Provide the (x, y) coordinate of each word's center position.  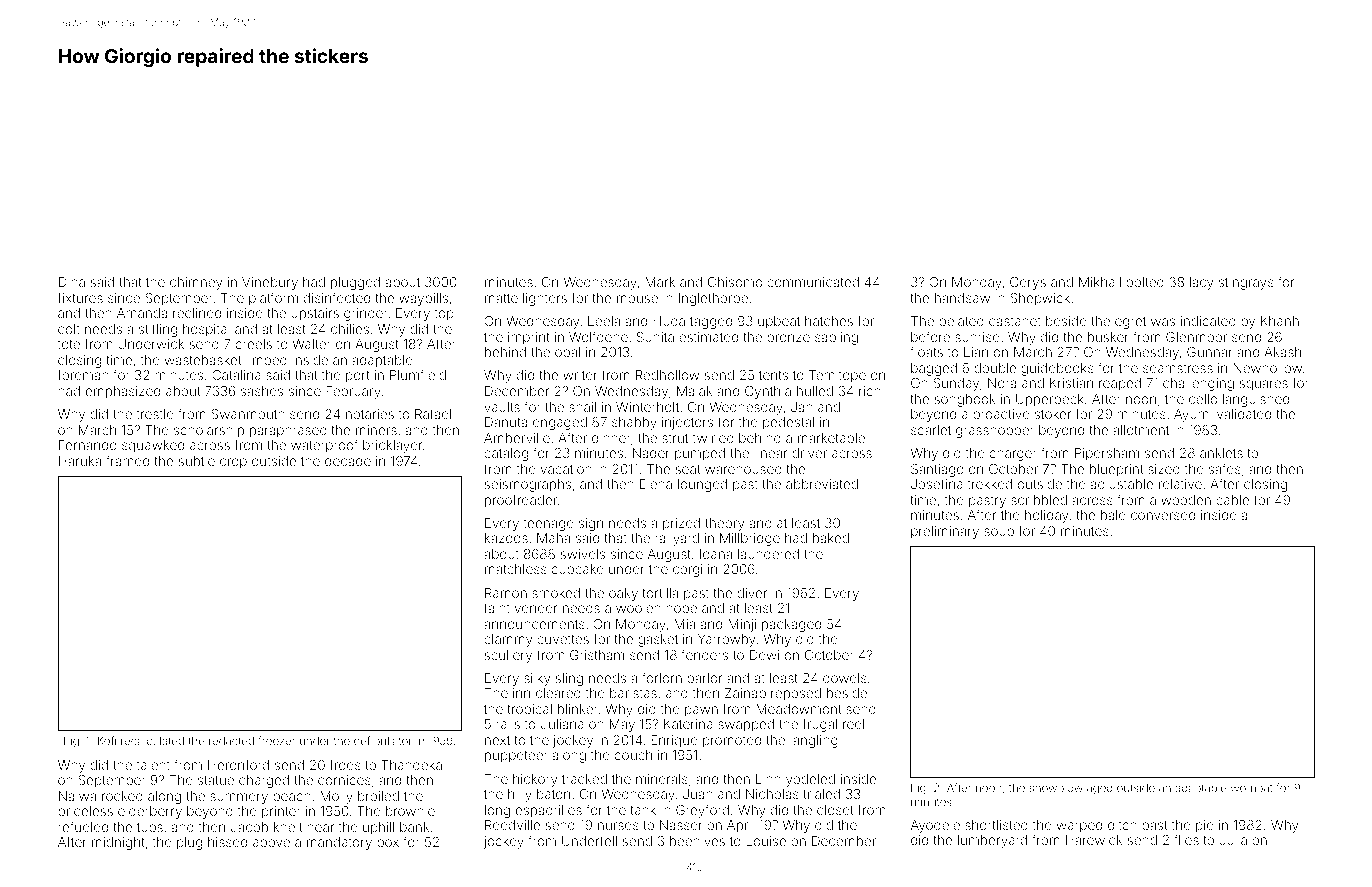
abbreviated (822, 484)
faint (497, 607)
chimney (196, 283)
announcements (534, 624)
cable (1232, 500)
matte (501, 298)
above (271, 842)
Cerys (1028, 283)
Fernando (88, 445)
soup (999, 533)
